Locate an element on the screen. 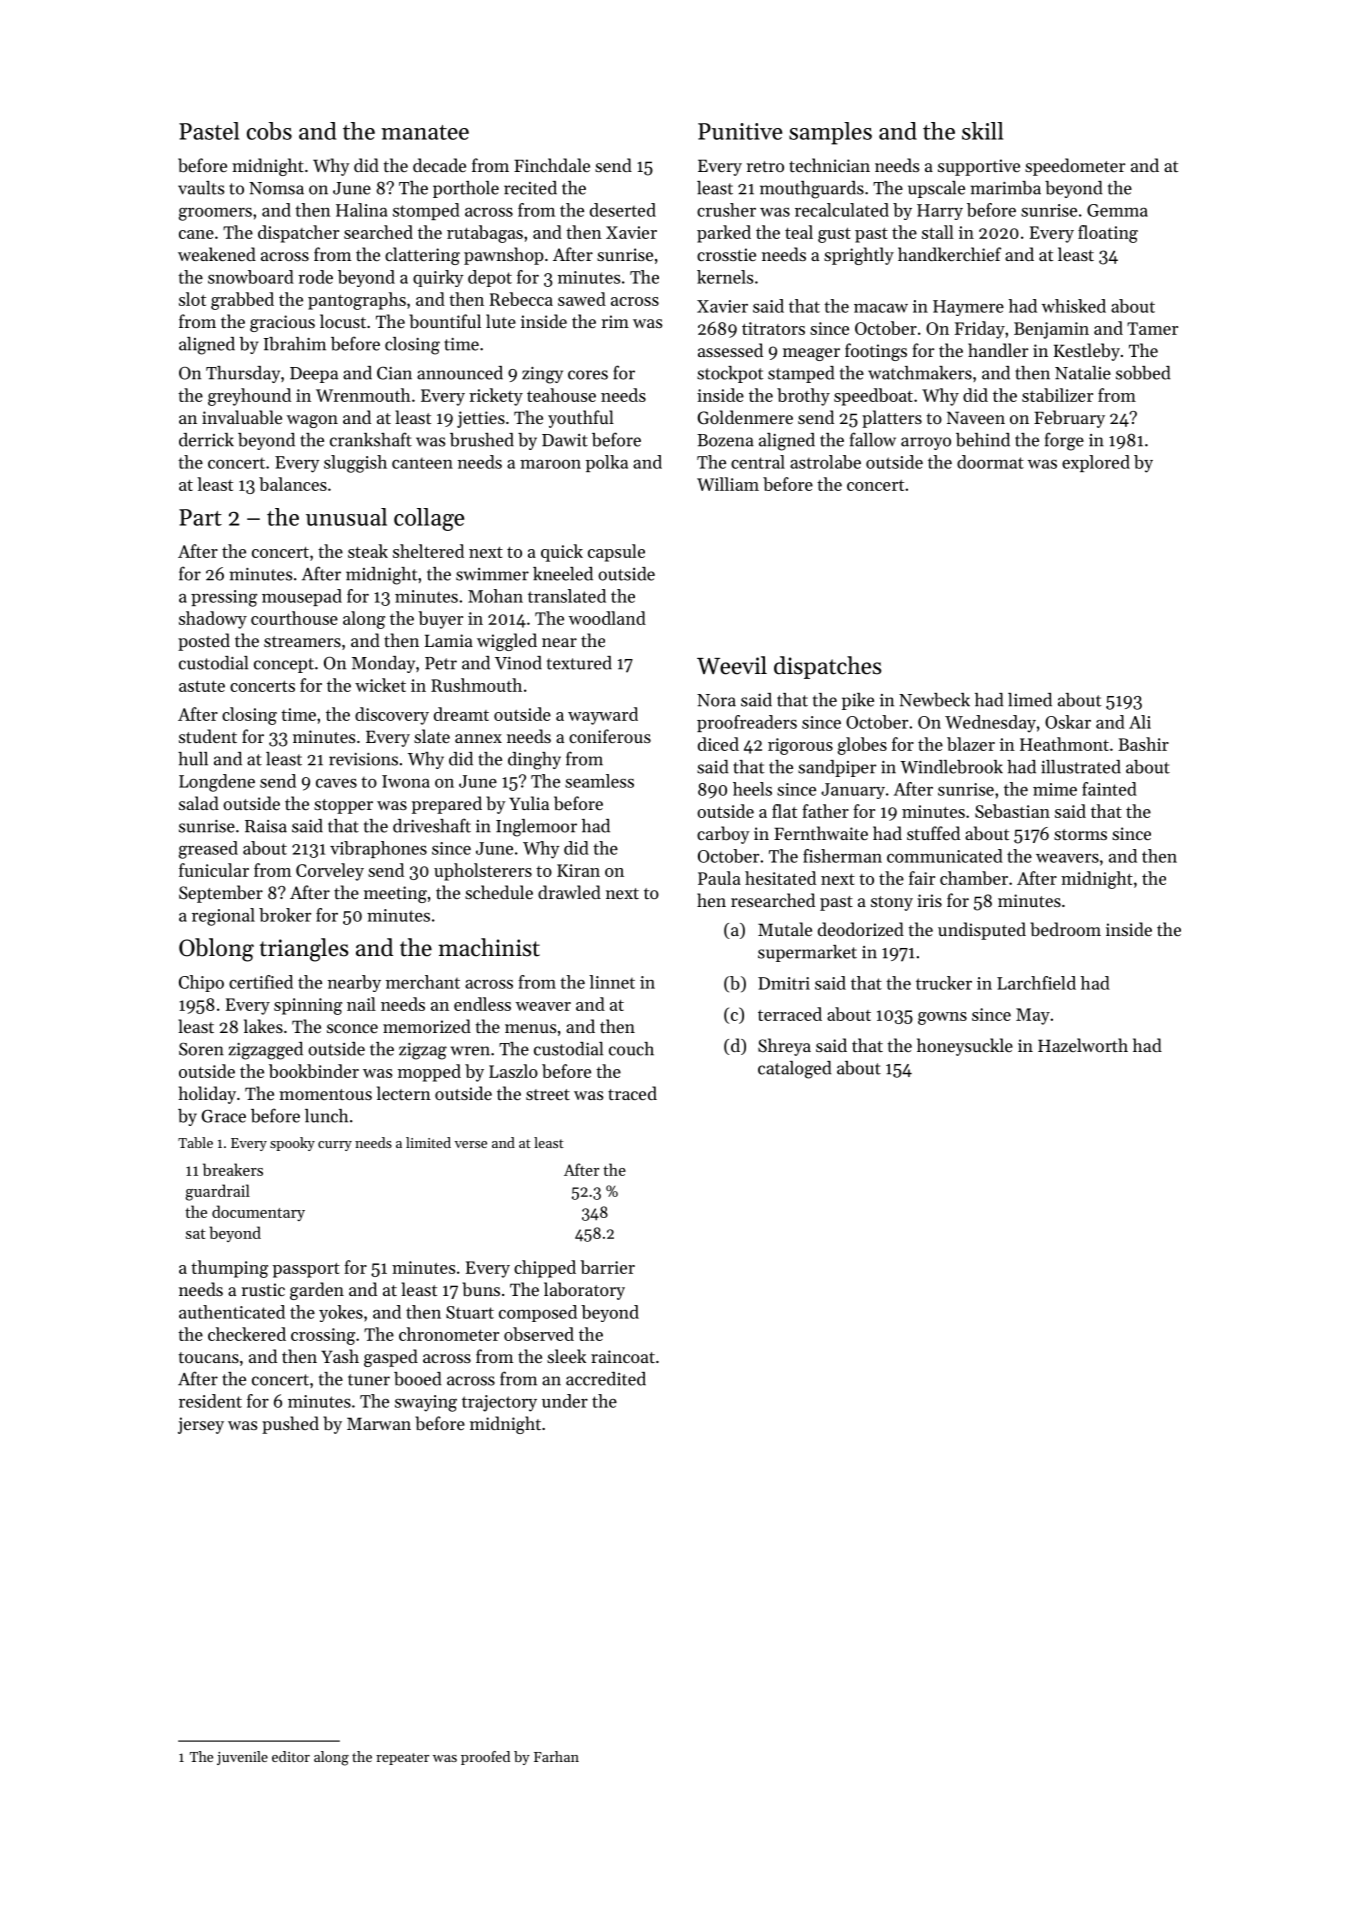  barrier is located at coordinates (607, 1267).
